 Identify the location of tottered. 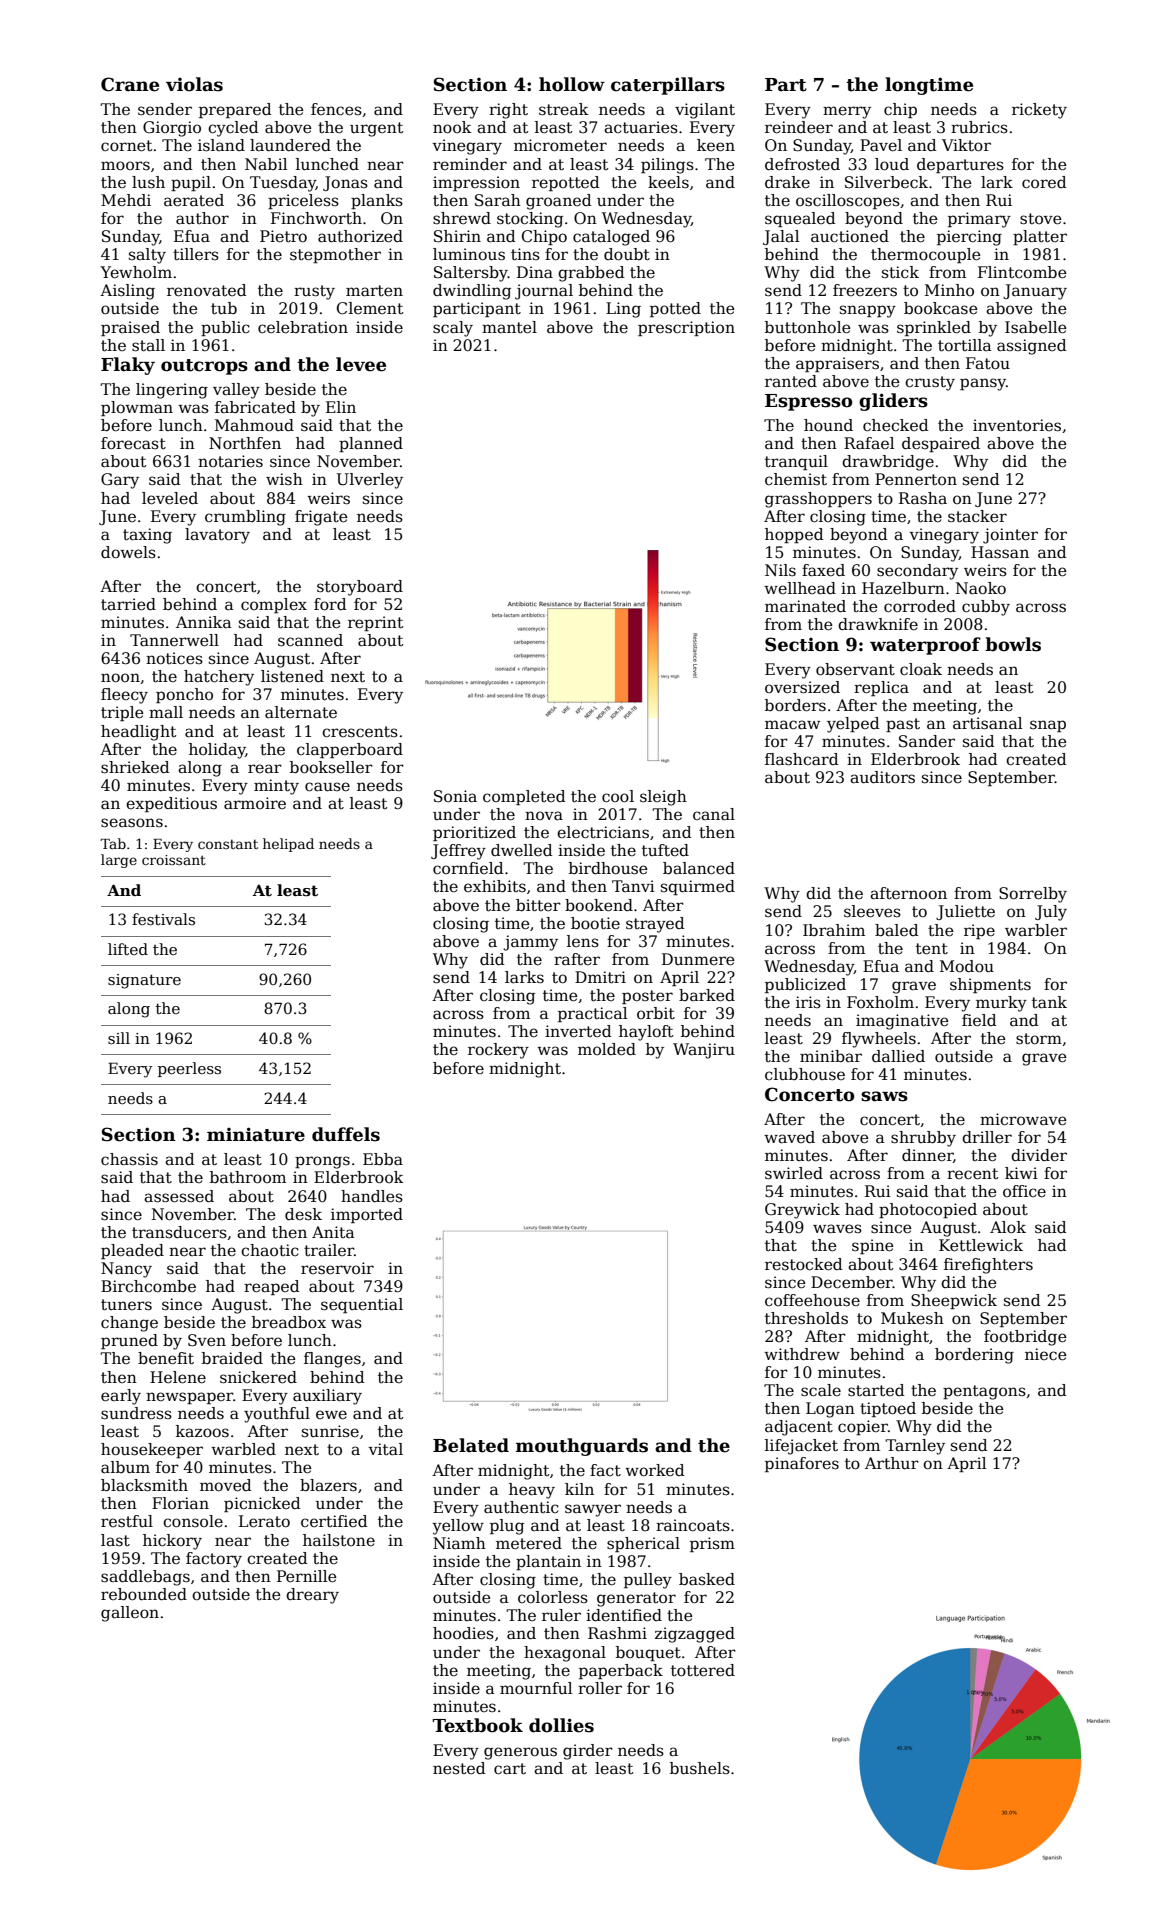
(703, 1670).
